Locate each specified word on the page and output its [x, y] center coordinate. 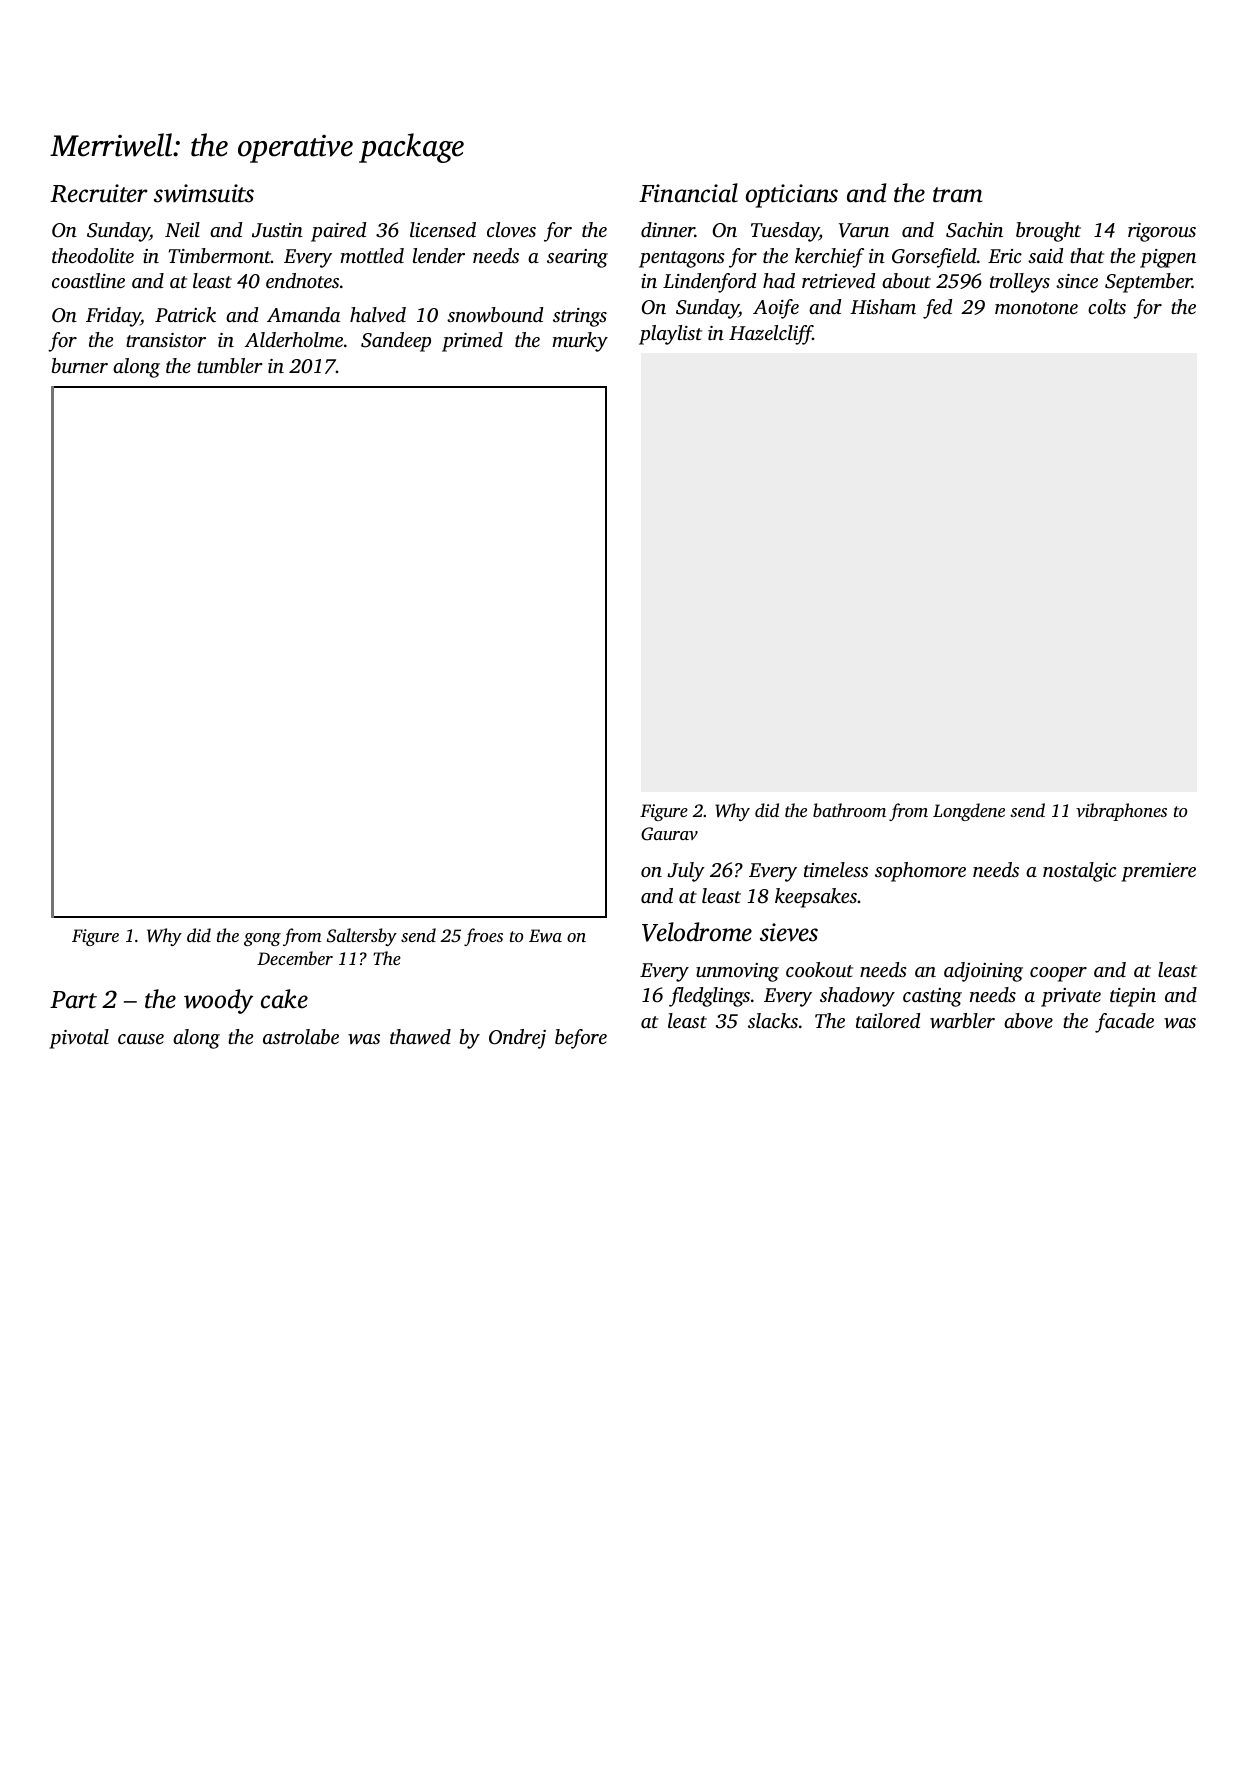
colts [1107, 306]
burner [80, 365]
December [295, 958]
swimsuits [204, 193]
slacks [773, 1020]
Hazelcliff [771, 335]
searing [577, 258]
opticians [792, 196]
